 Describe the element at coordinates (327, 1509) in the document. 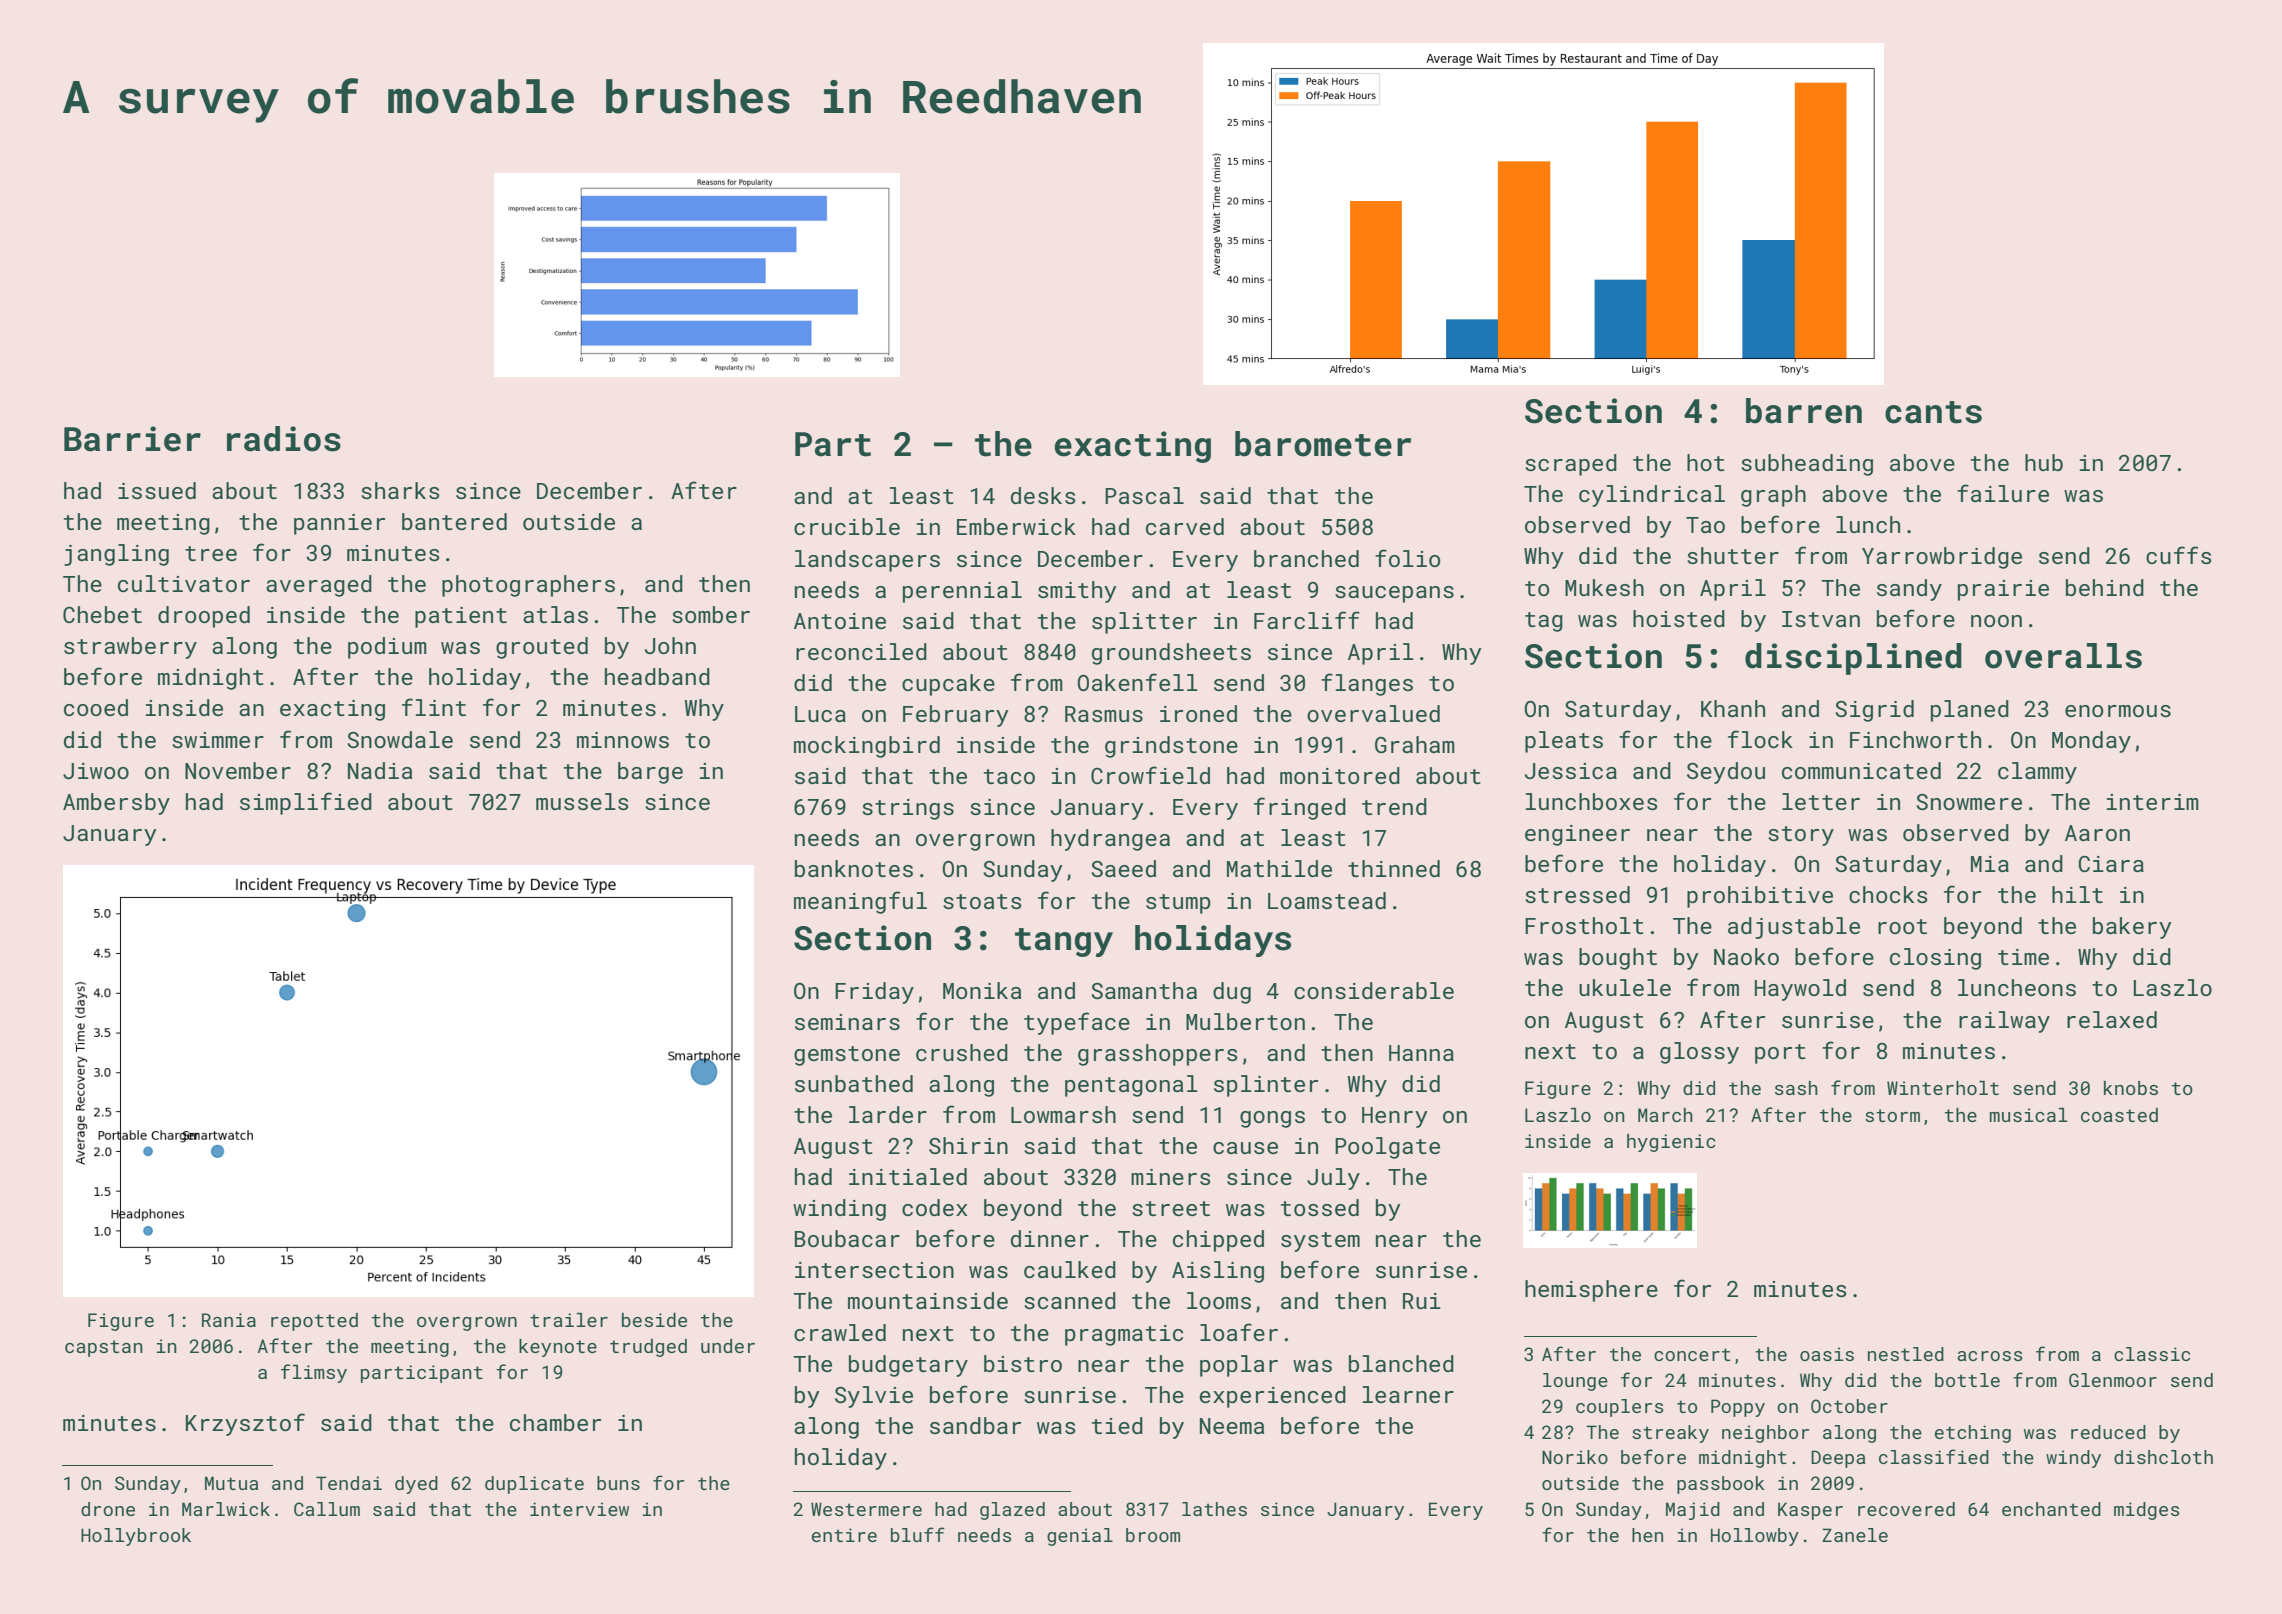

I see `Callum` at that location.
